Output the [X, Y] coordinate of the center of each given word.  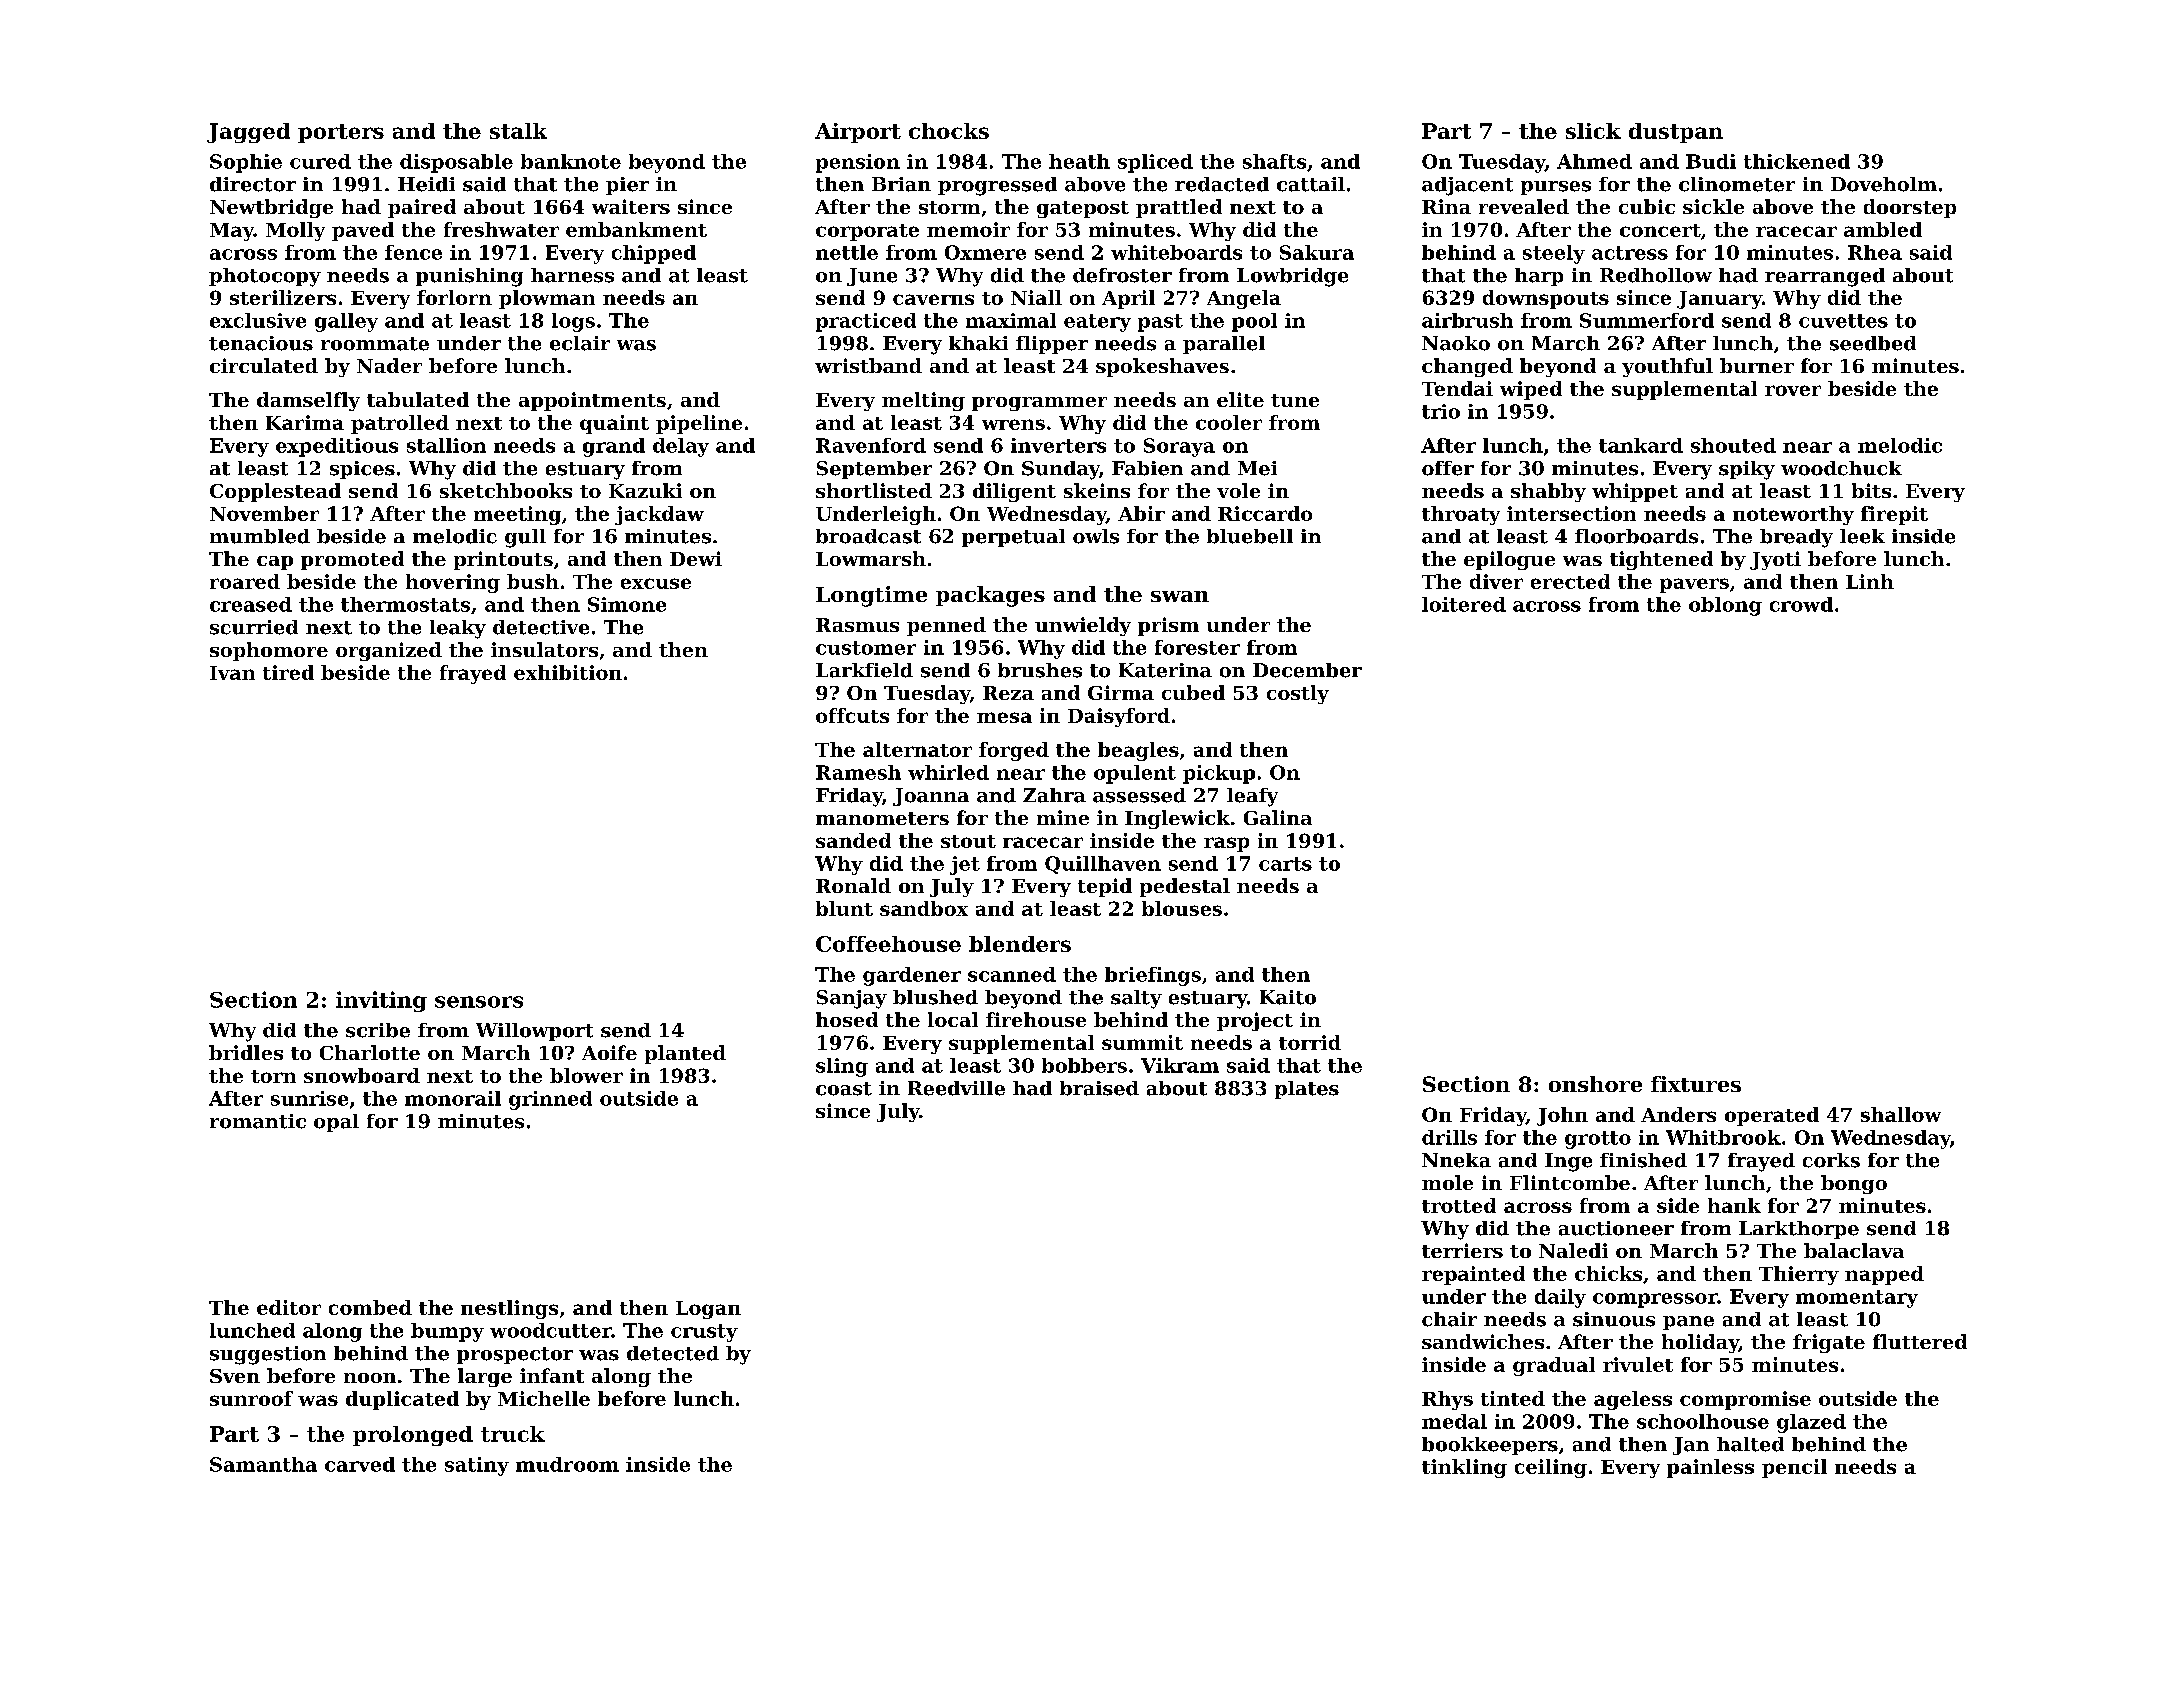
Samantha [263, 1464]
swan [1180, 596]
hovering [453, 583]
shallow [1901, 1114]
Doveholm [1884, 184]
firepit [1894, 515]
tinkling [1464, 1468]
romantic [258, 1121]
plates [1307, 1090]
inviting [381, 1001]
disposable [456, 163]
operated [1772, 1116]
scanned [1012, 974]
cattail [1311, 184]
